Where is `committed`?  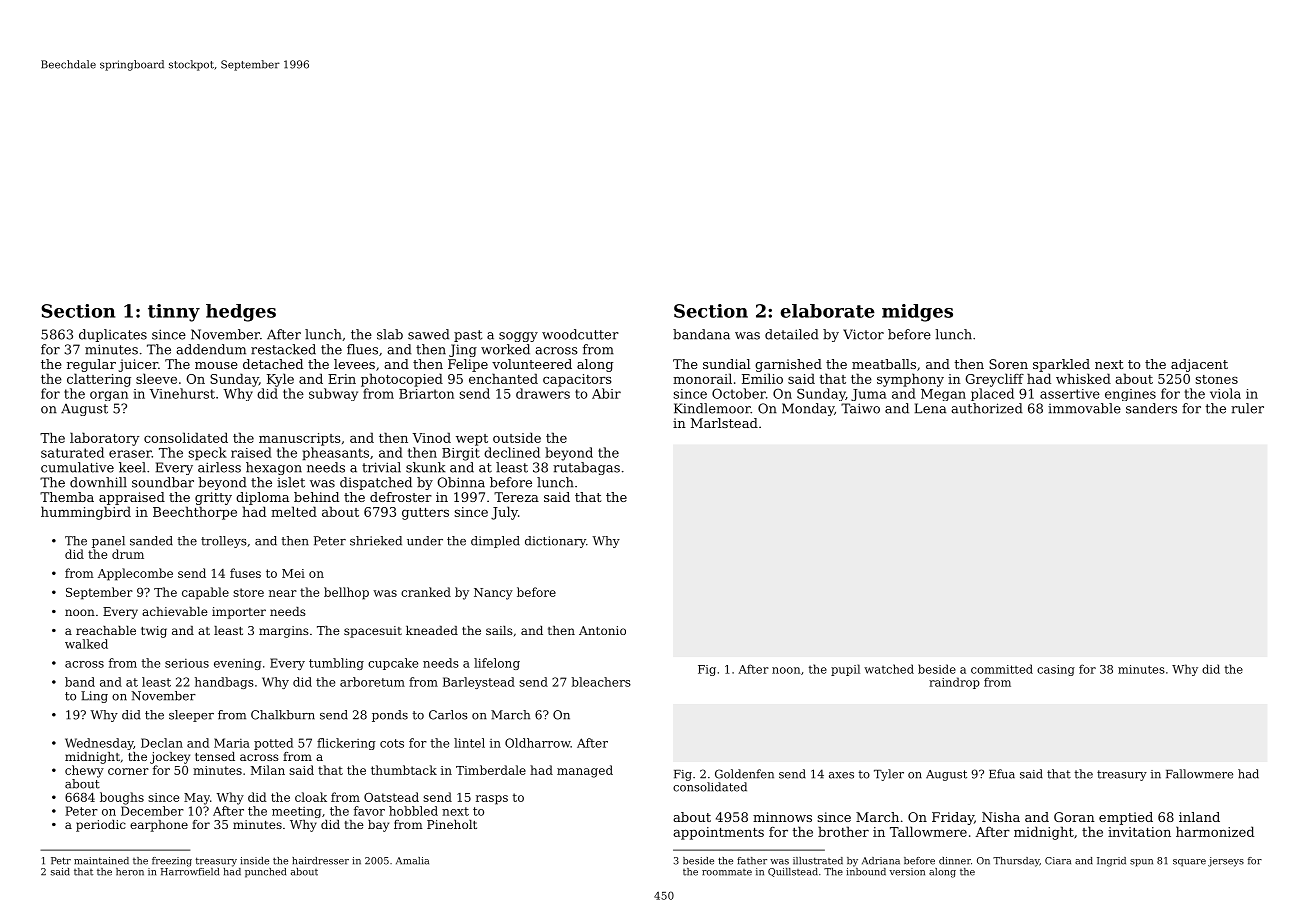
committed is located at coordinates (1002, 669).
